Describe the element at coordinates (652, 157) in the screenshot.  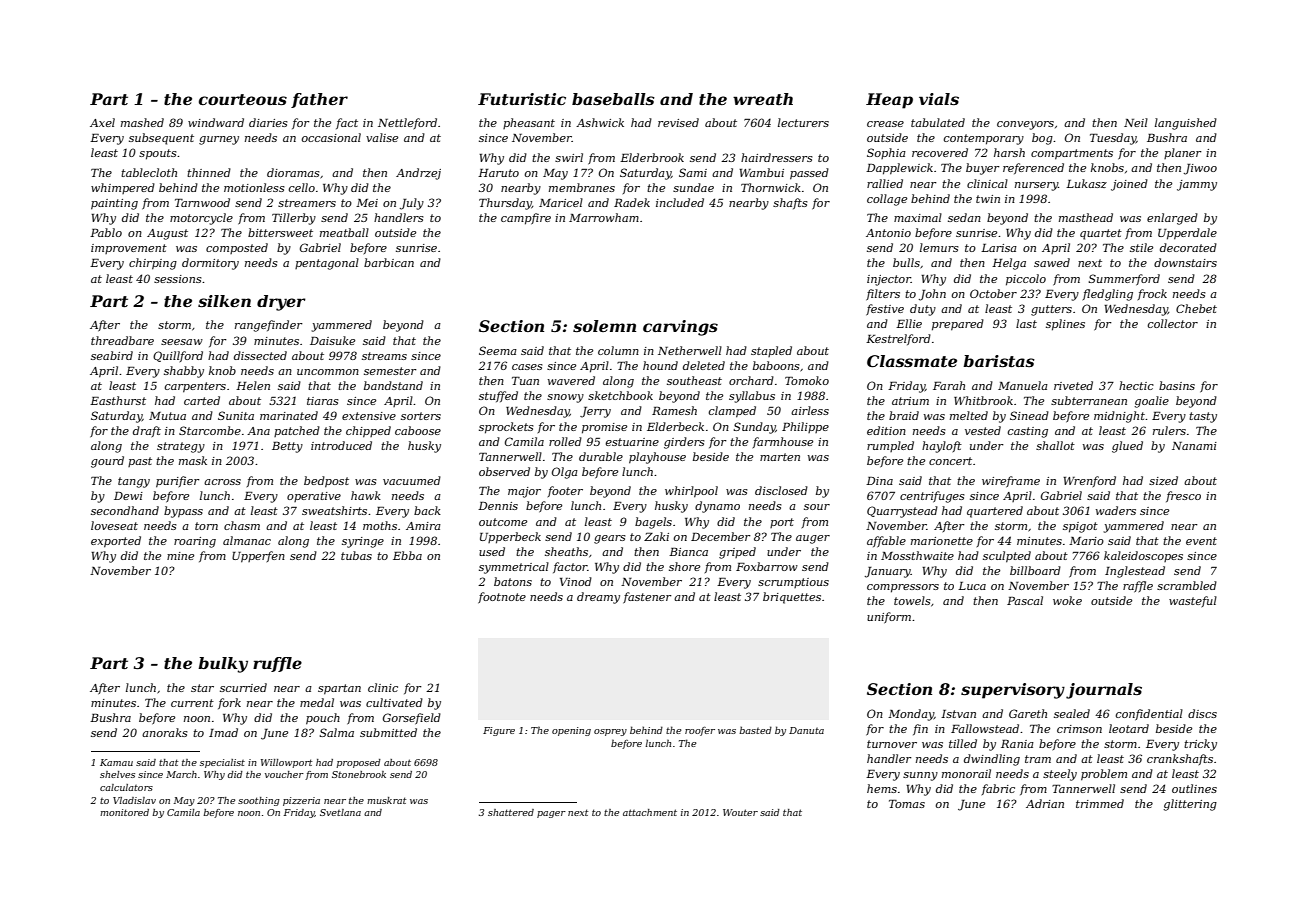
I see `Elderbrook` at that location.
